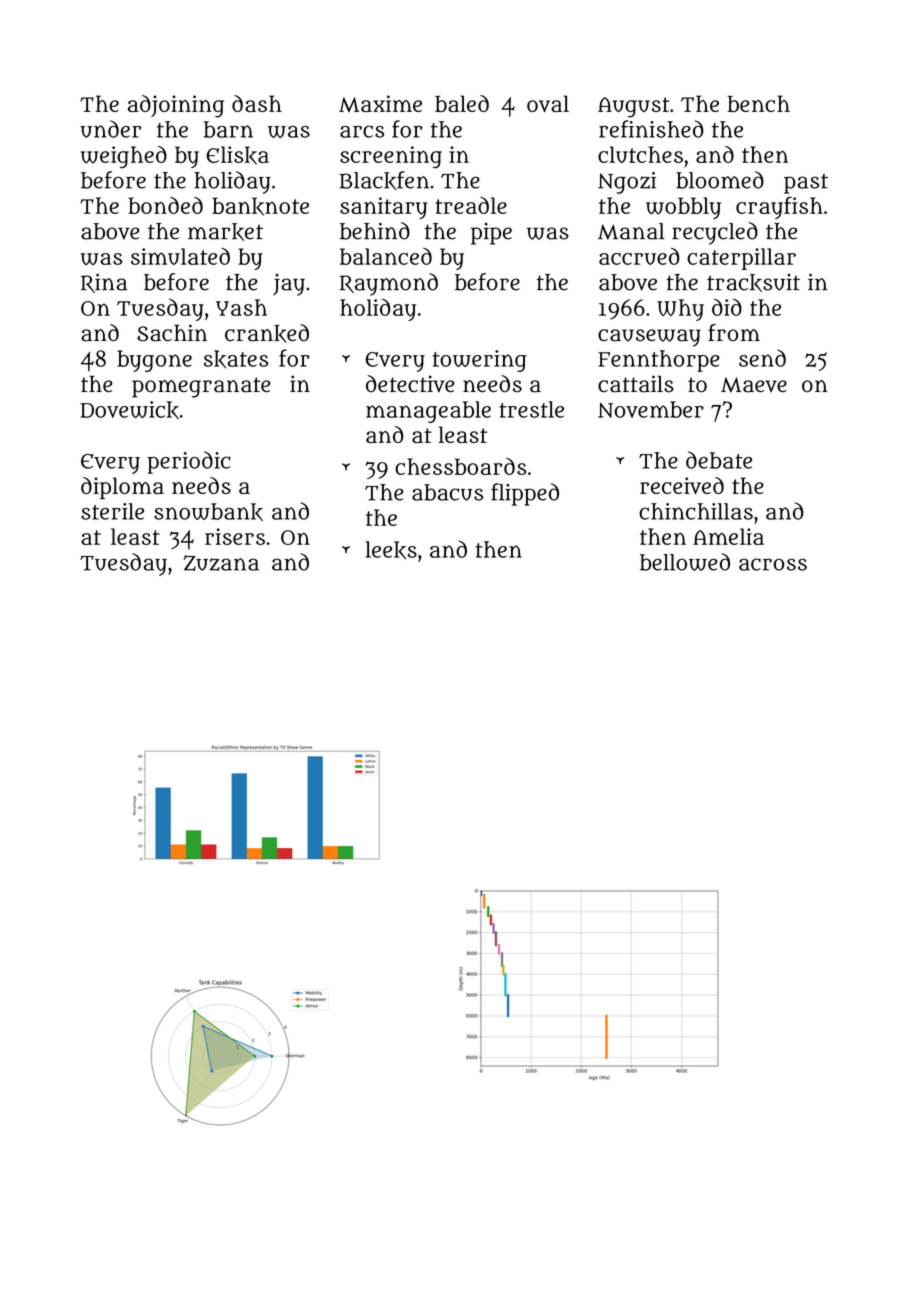  Describe the element at coordinates (391, 157) in the page. I see `screening` at that location.
